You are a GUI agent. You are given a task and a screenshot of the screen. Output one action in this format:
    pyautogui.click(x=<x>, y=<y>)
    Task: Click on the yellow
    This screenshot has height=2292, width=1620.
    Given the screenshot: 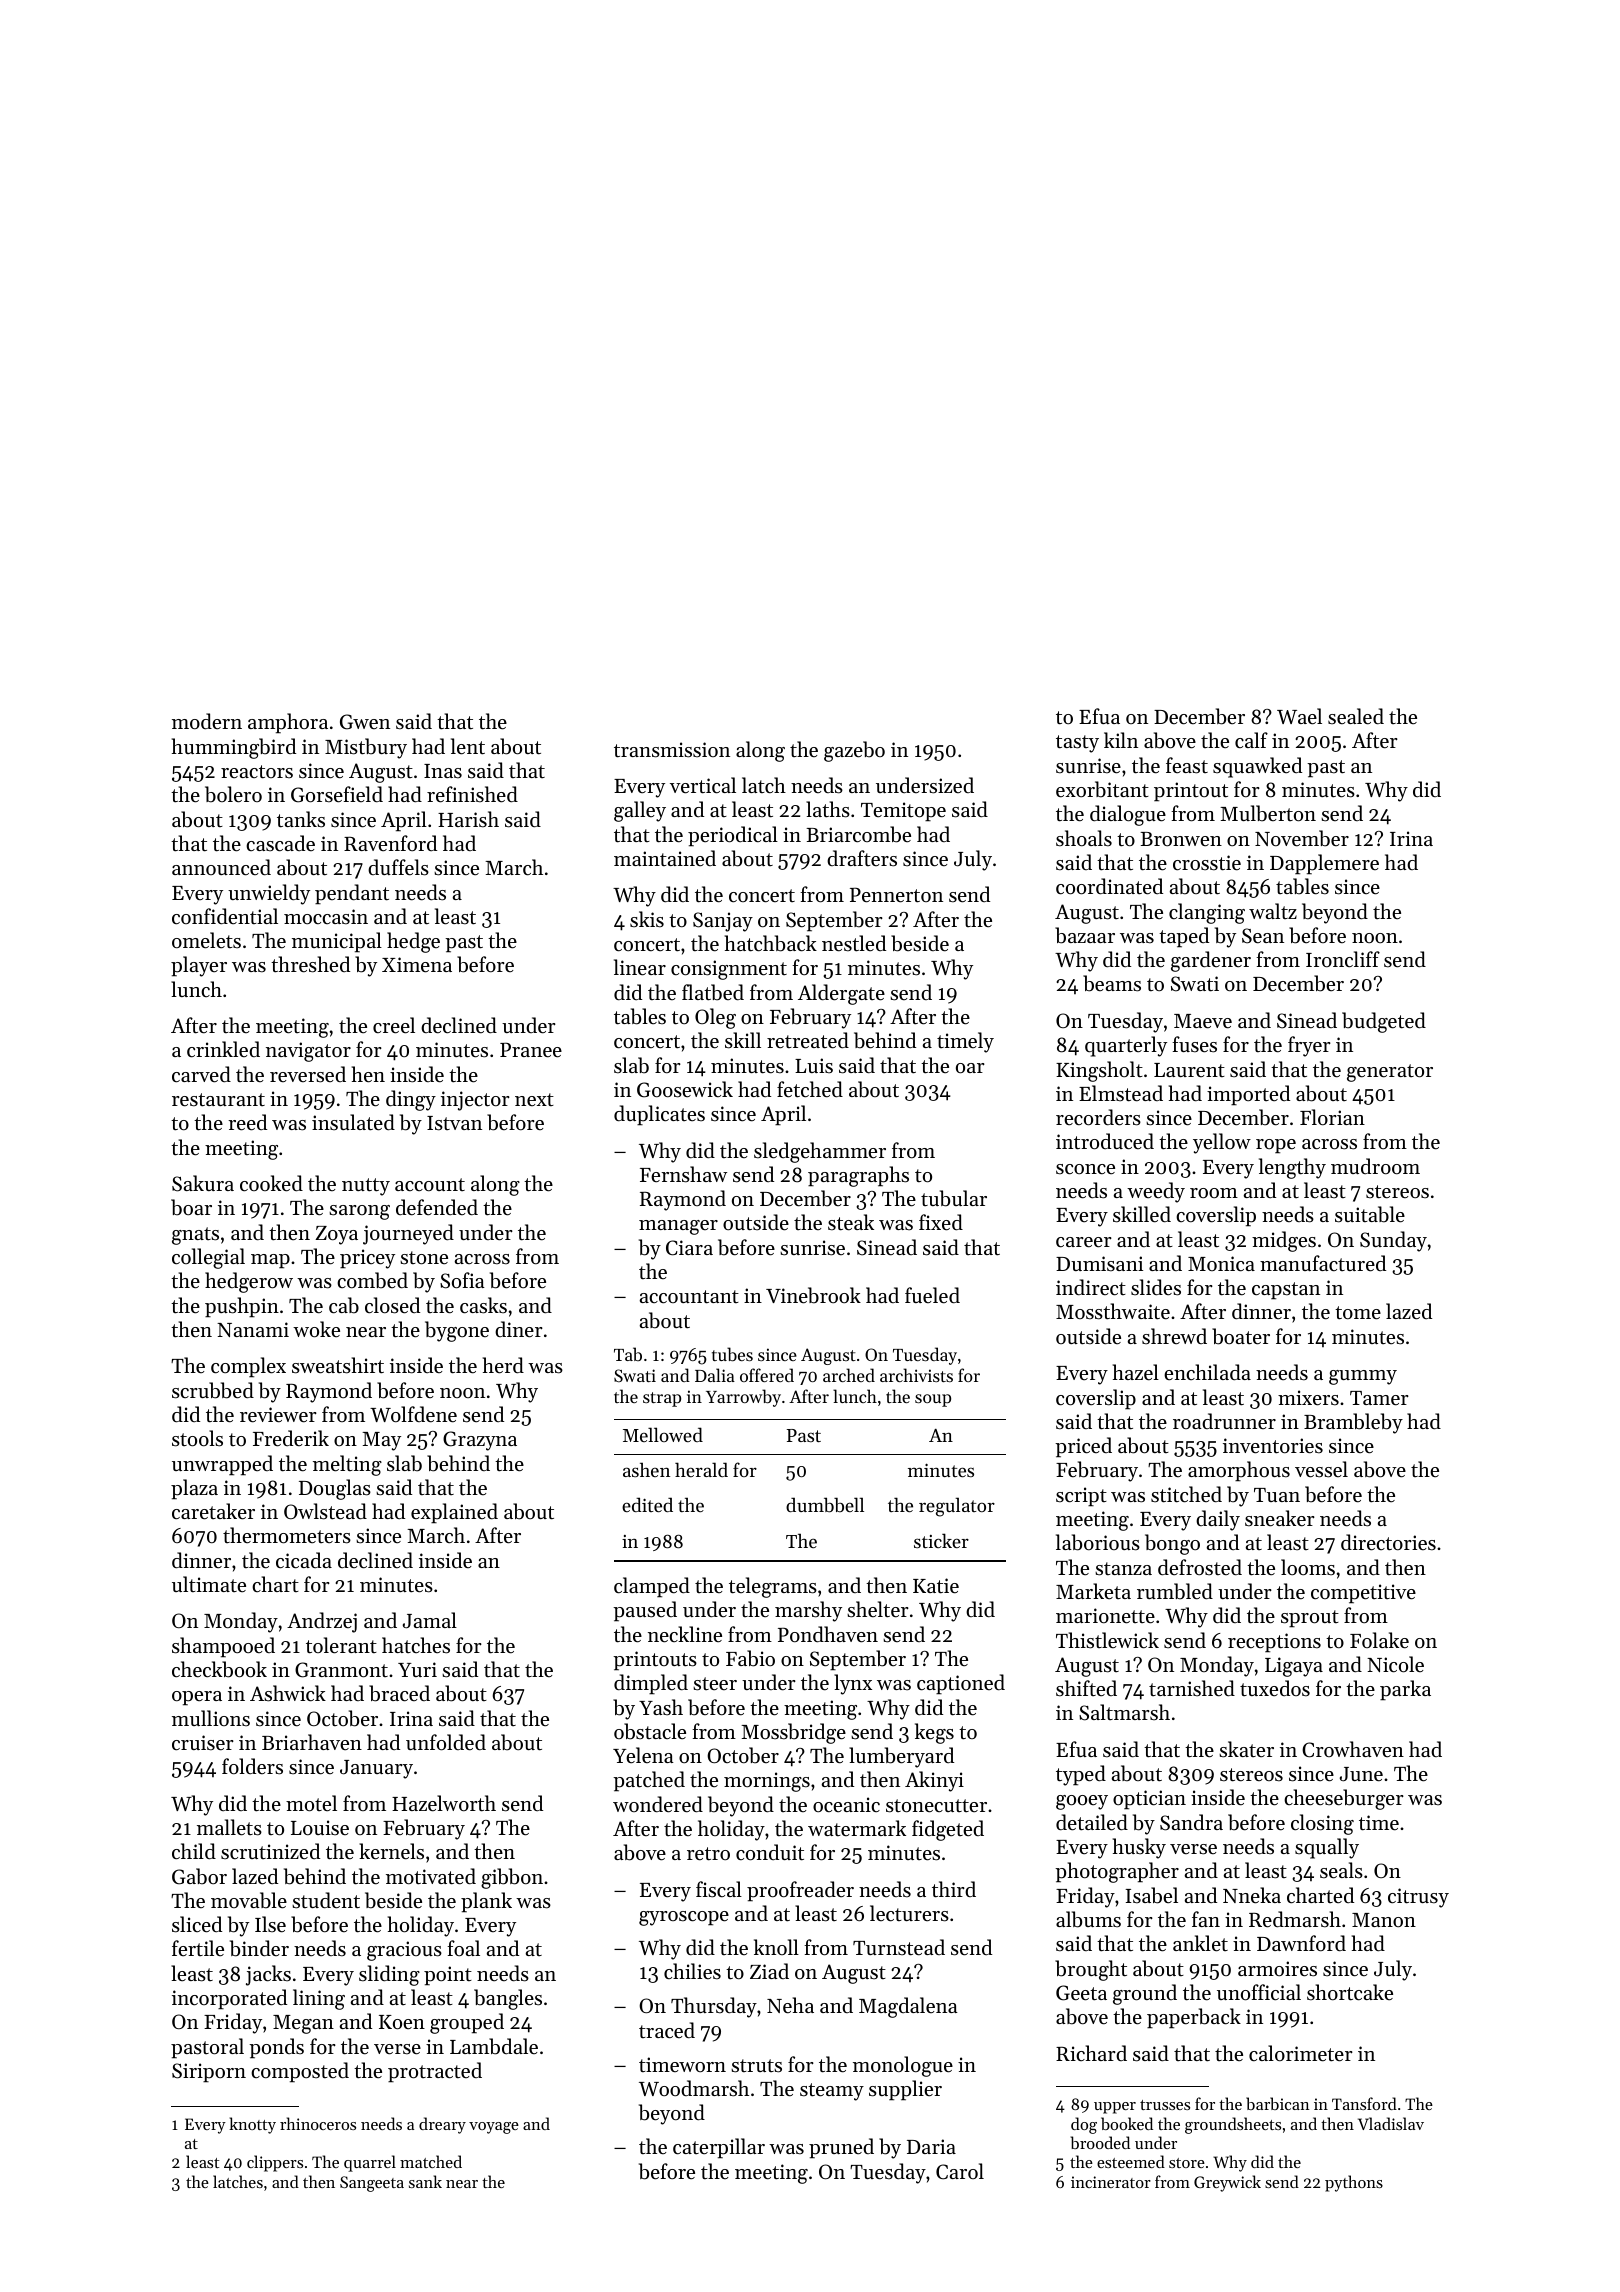 What is the action you would take?
    pyautogui.click(x=1222, y=1143)
